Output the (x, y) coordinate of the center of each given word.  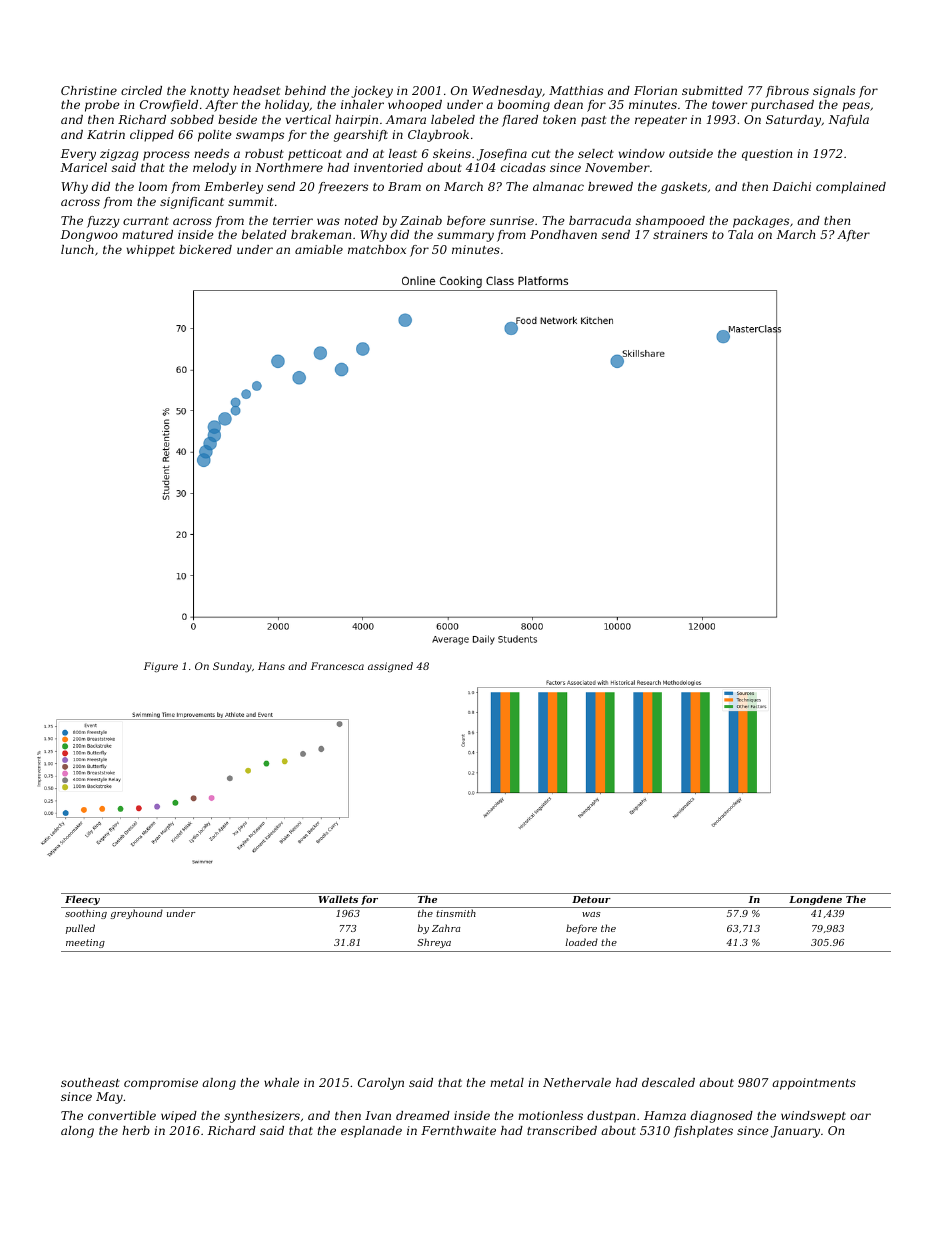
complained (851, 188)
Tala (740, 234)
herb (136, 1130)
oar (860, 1116)
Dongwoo (89, 236)
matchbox (377, 249)
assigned (390, 667)
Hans (271, 666)
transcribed (562, 1130)
